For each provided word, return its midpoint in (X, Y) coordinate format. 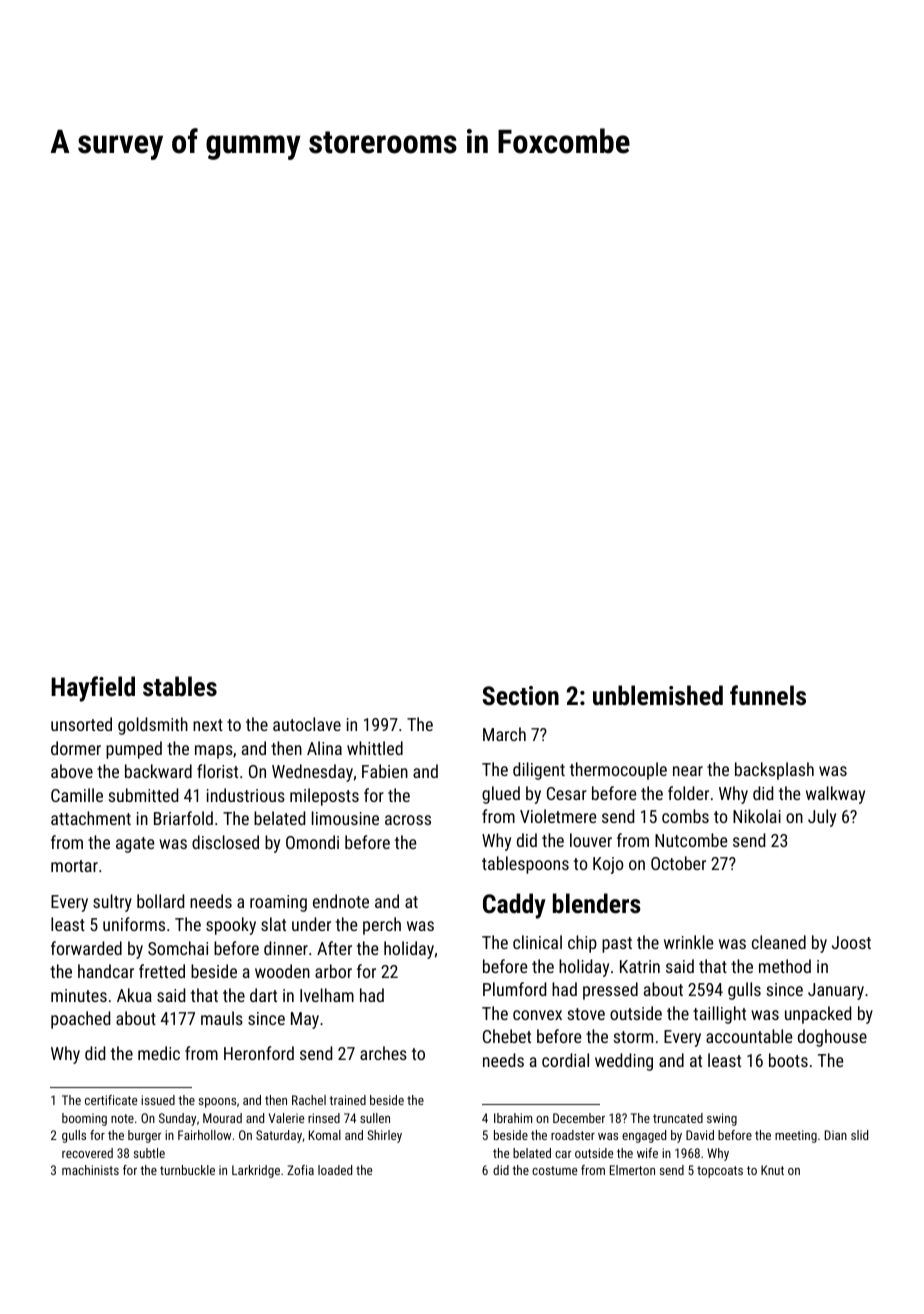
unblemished (658, 695)
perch (382, 926)
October (678, 863)
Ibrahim (513, 1118)
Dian (836, 1135)
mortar (74, 866)
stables (180, 686)
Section (521, 695)
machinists (90, 1170)
